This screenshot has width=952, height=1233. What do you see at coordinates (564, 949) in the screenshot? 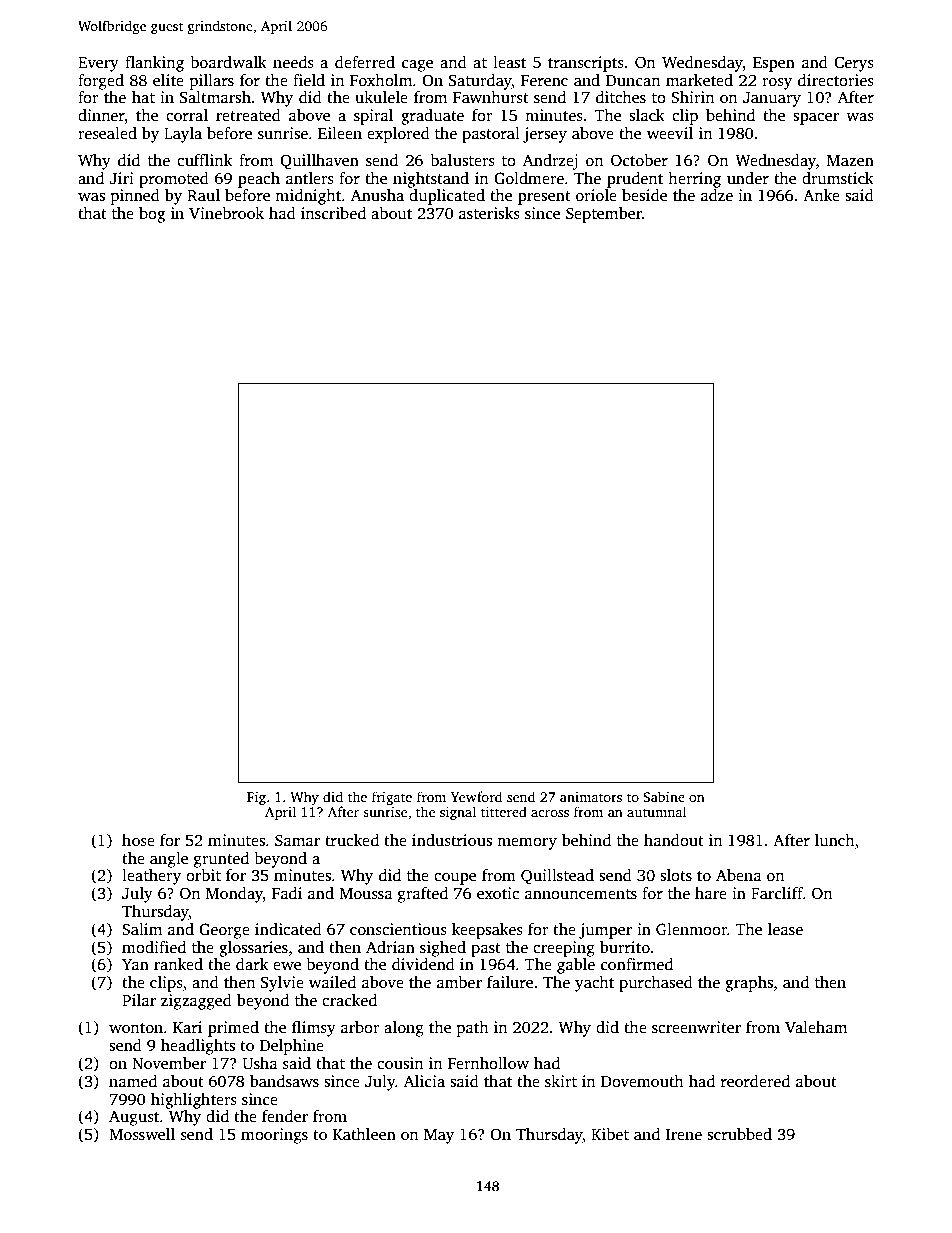
I see `creeping` at bounding box center [564, 949].
